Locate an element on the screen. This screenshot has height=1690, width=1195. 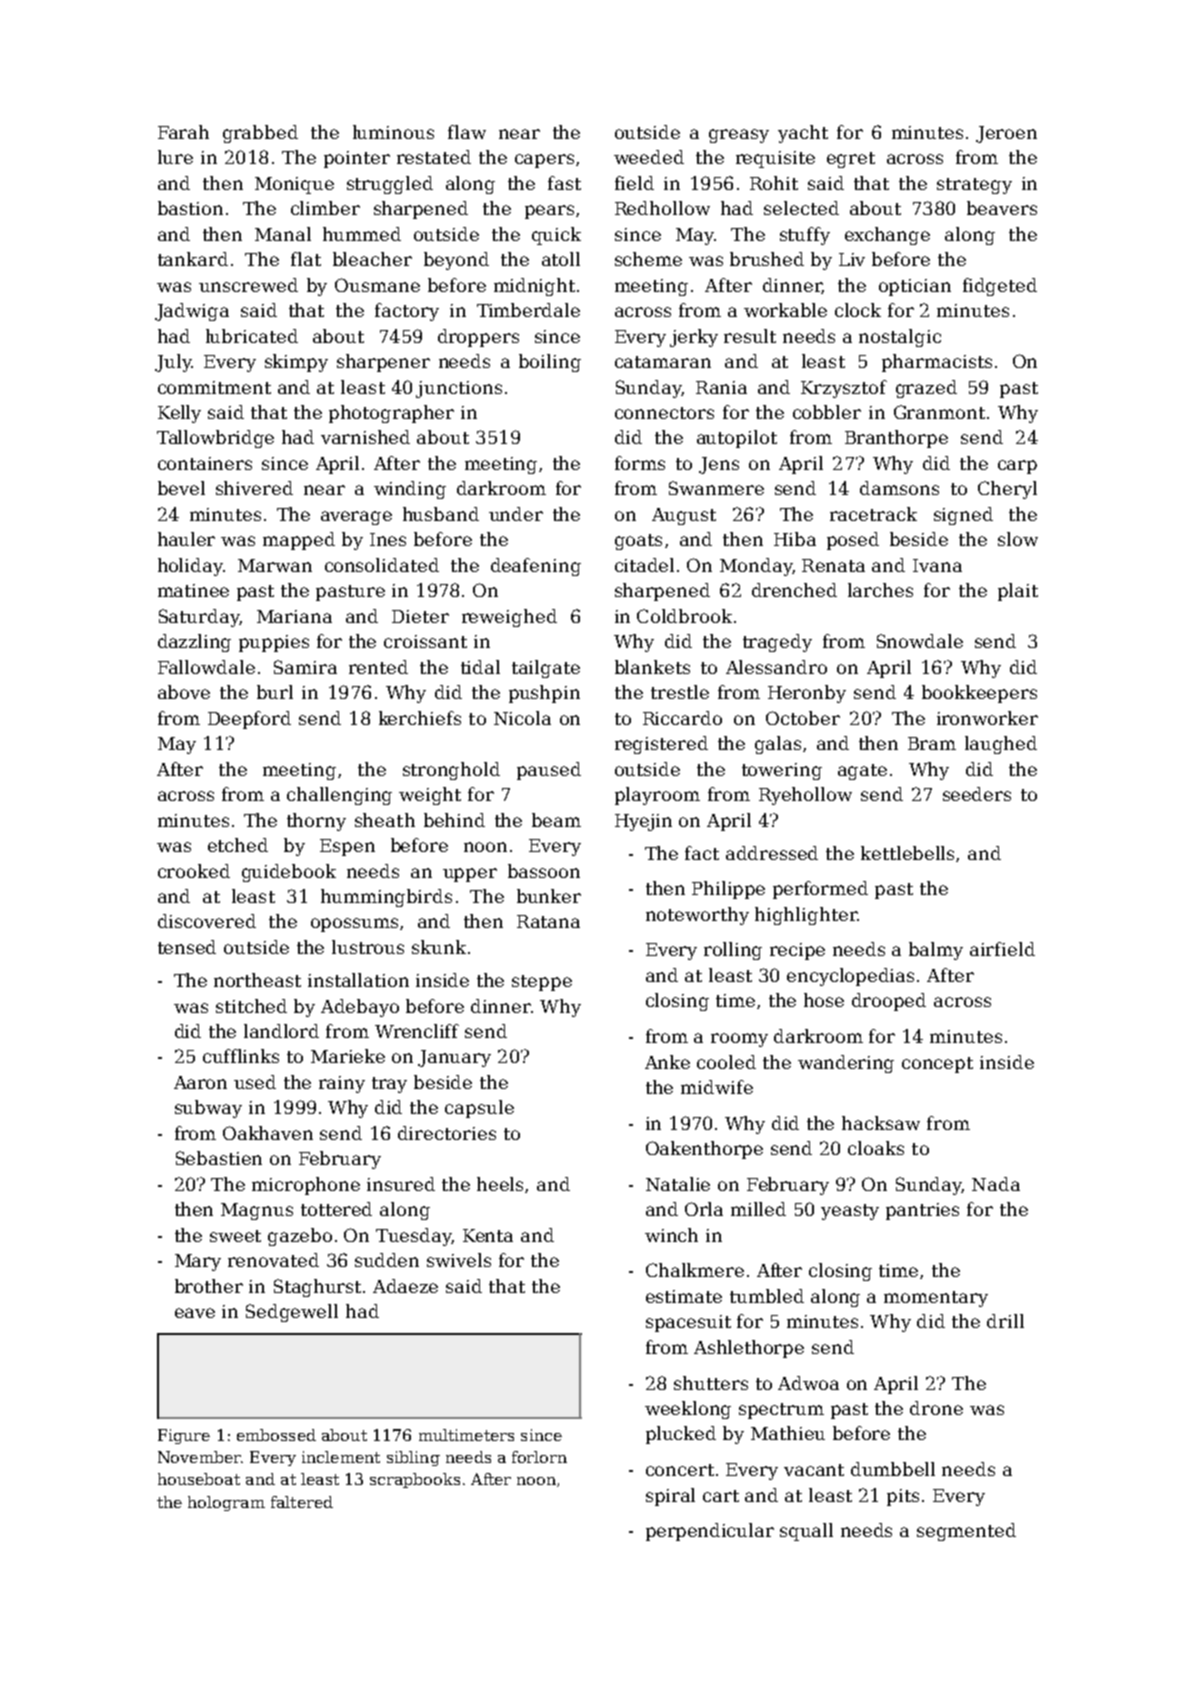
houseboat is located at coordinates (199, 1479).
